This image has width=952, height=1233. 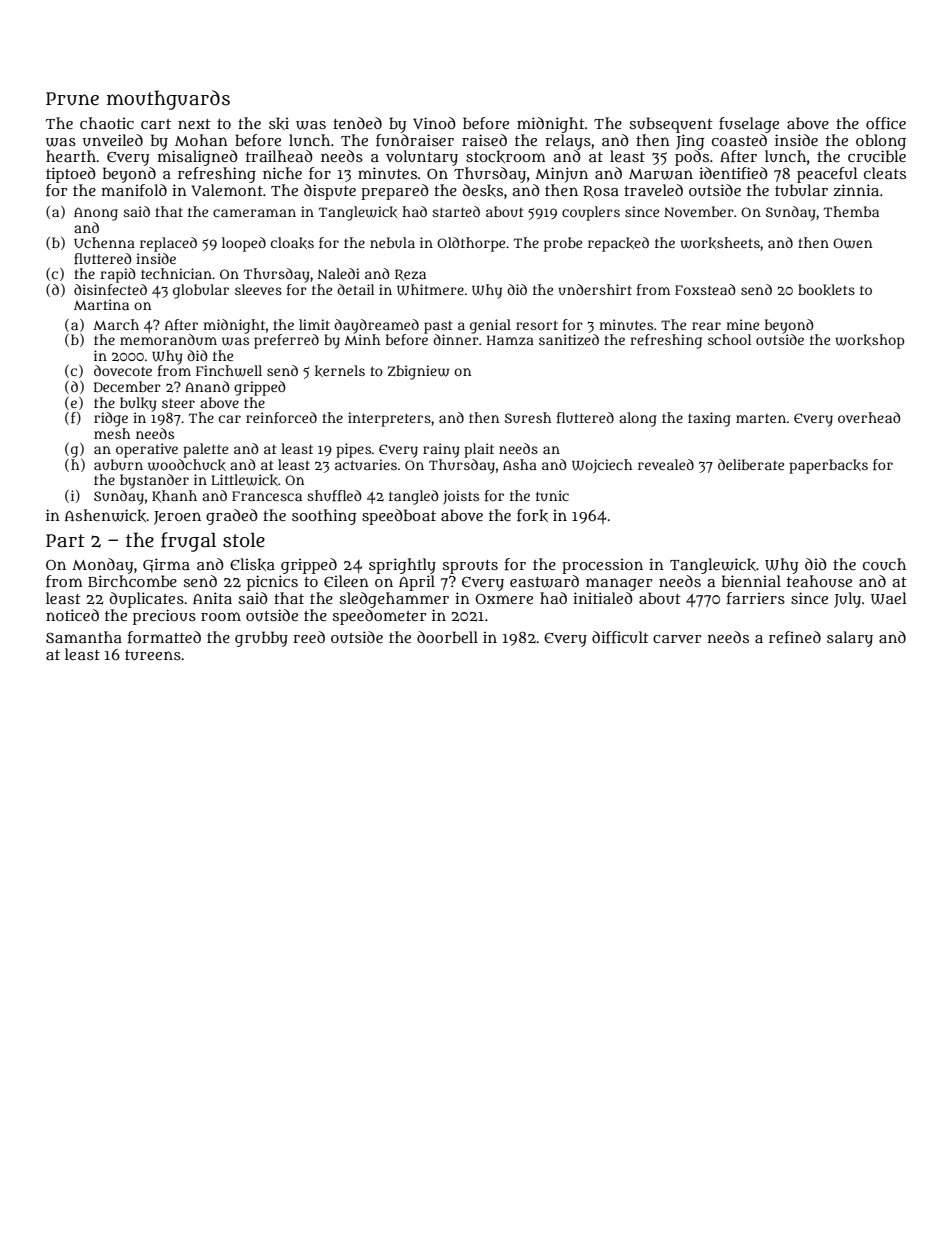 I want to click on July, so click(x=847, y=600).
